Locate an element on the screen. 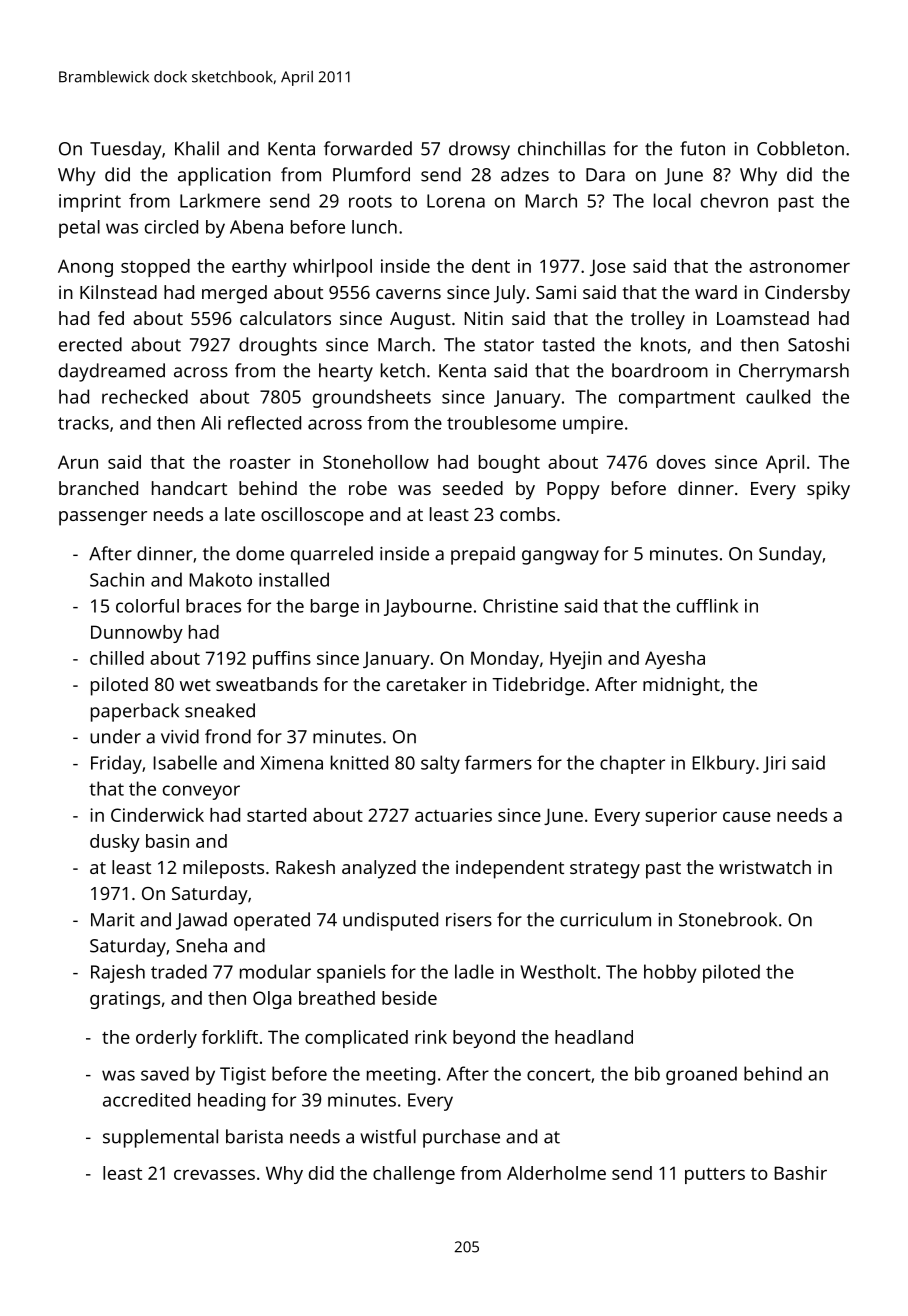  crevasses is located at coordinates (214, 1175).
